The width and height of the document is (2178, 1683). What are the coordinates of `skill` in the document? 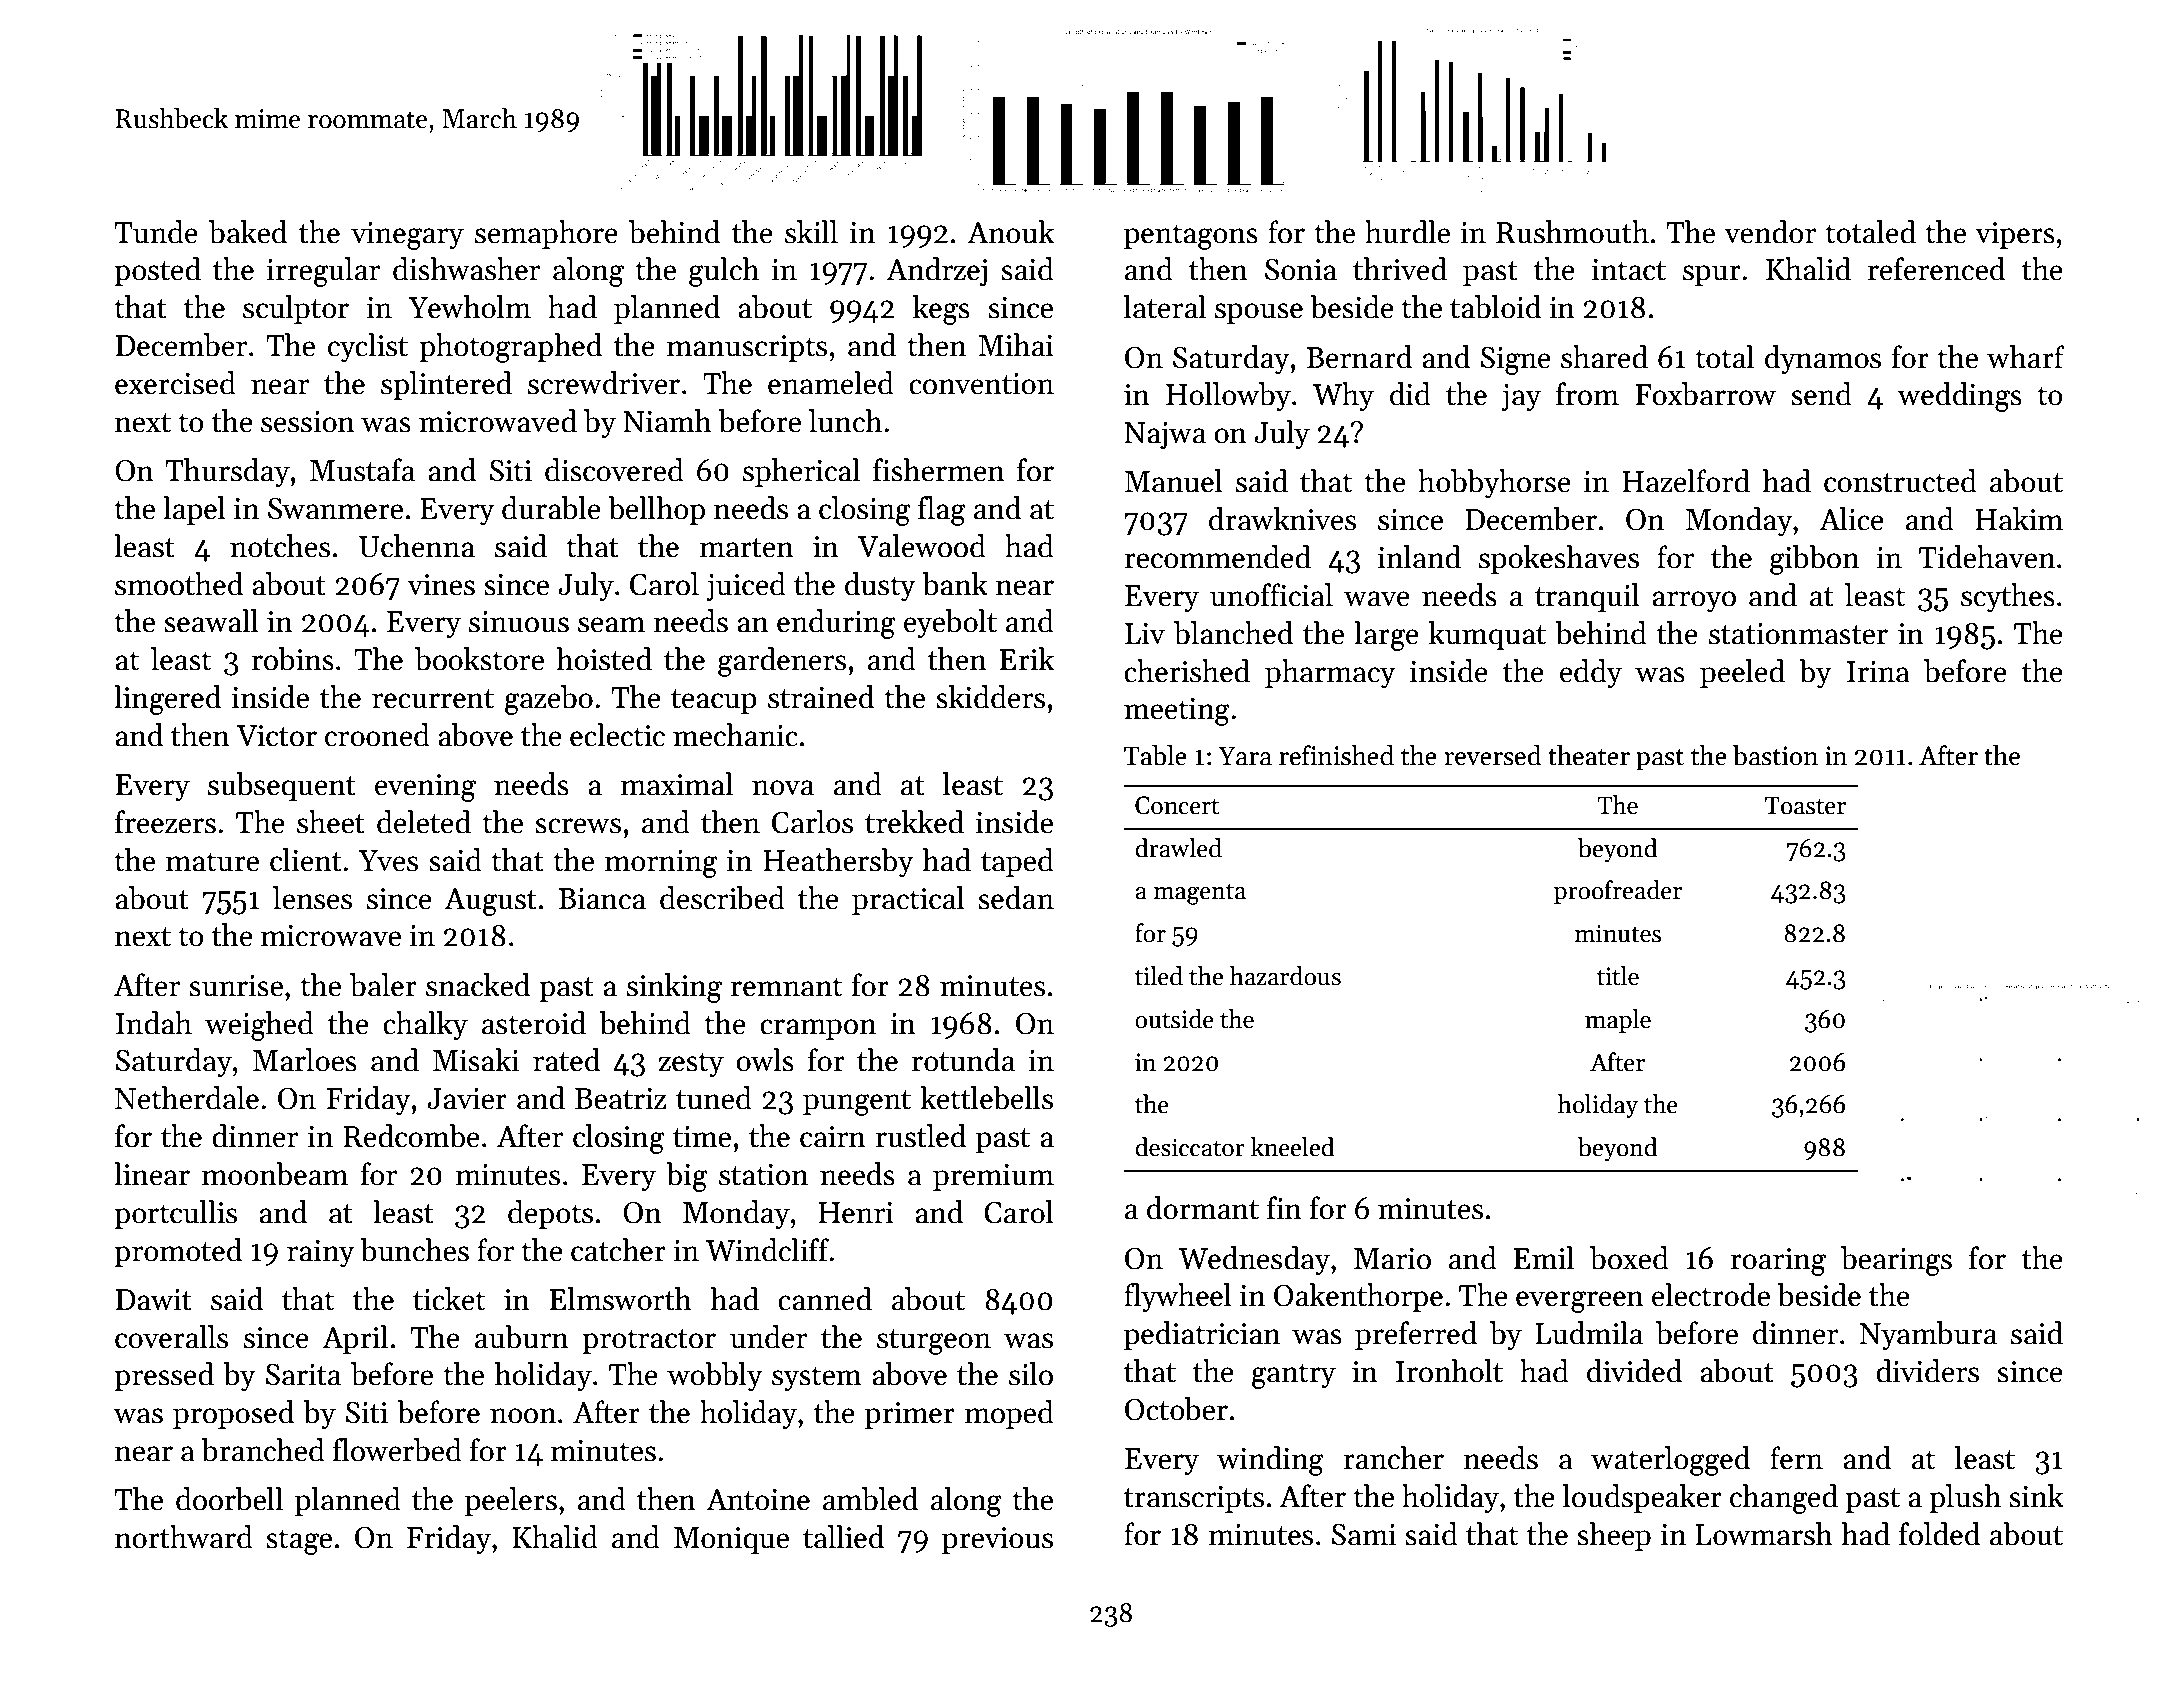 It's located at (811, 232).
